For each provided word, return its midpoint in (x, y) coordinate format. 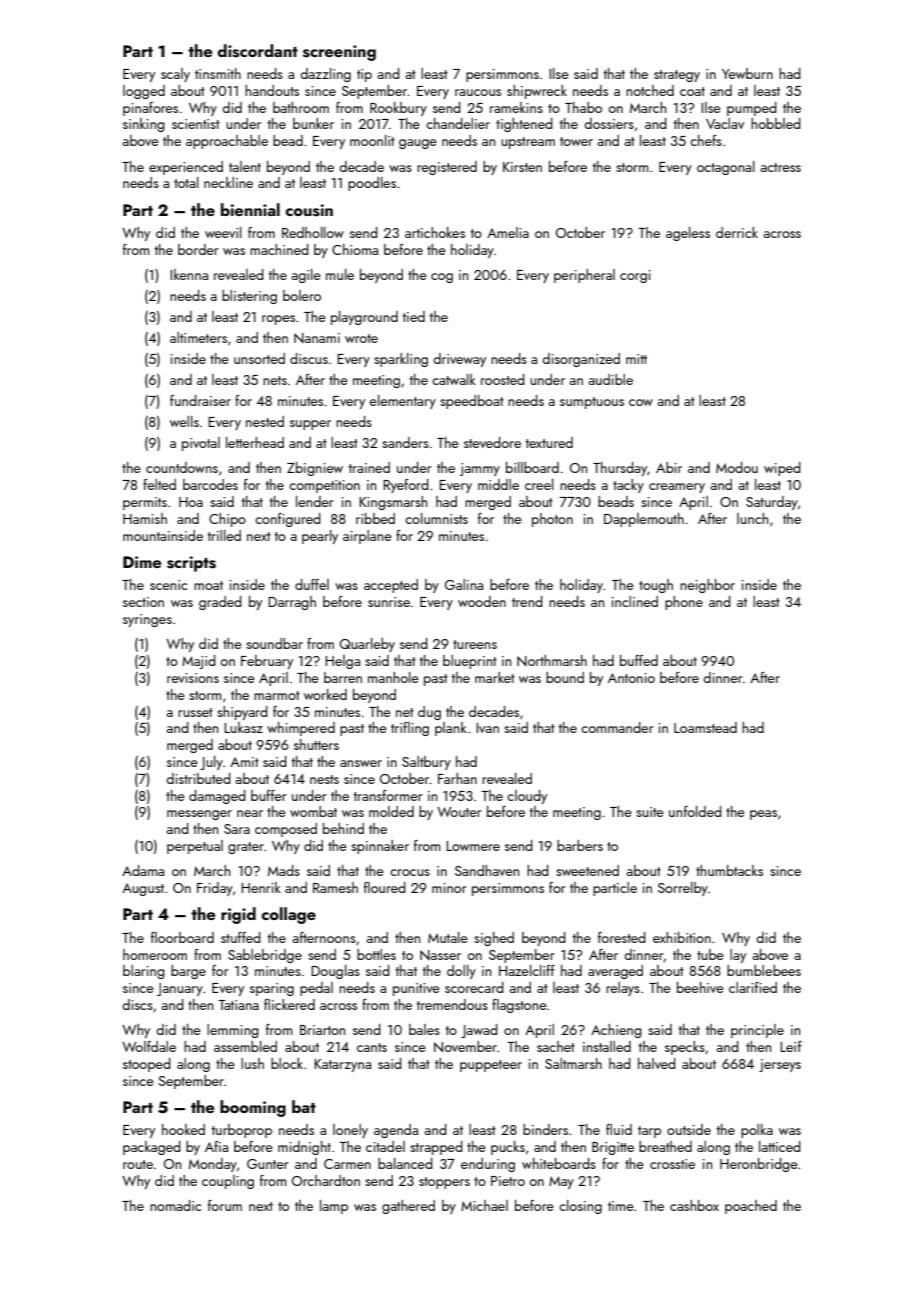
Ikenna (189, 274)
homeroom (155, 954)
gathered (408, 1207)
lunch (752, 518)
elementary (402, 402)
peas (763, 815)
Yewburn (747, 73)
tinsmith (218, 73)
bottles (376, 954)
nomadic (175, 1205)
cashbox (694, 1205)
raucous (478, 92)
